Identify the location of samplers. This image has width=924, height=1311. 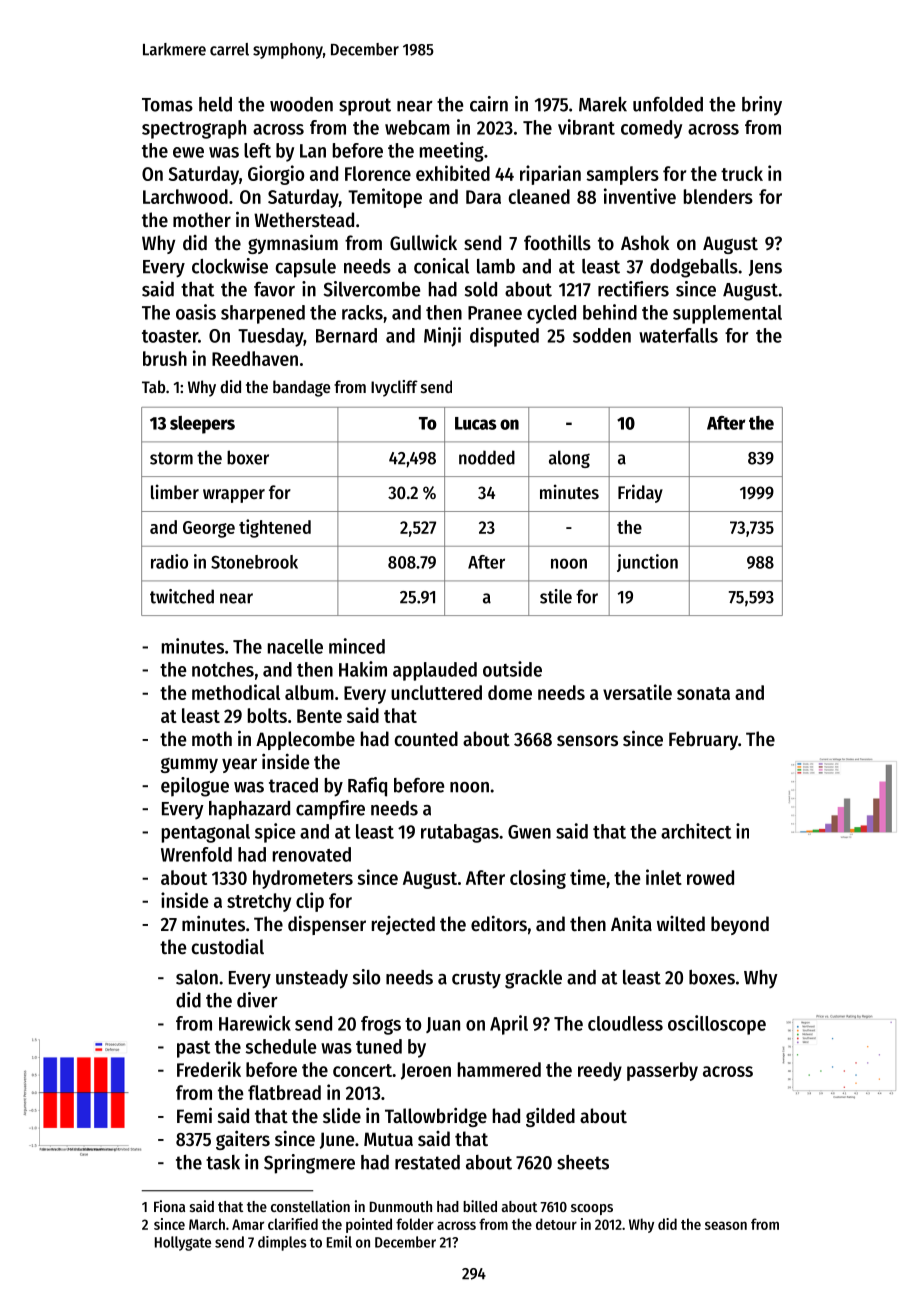
(622, 175).
